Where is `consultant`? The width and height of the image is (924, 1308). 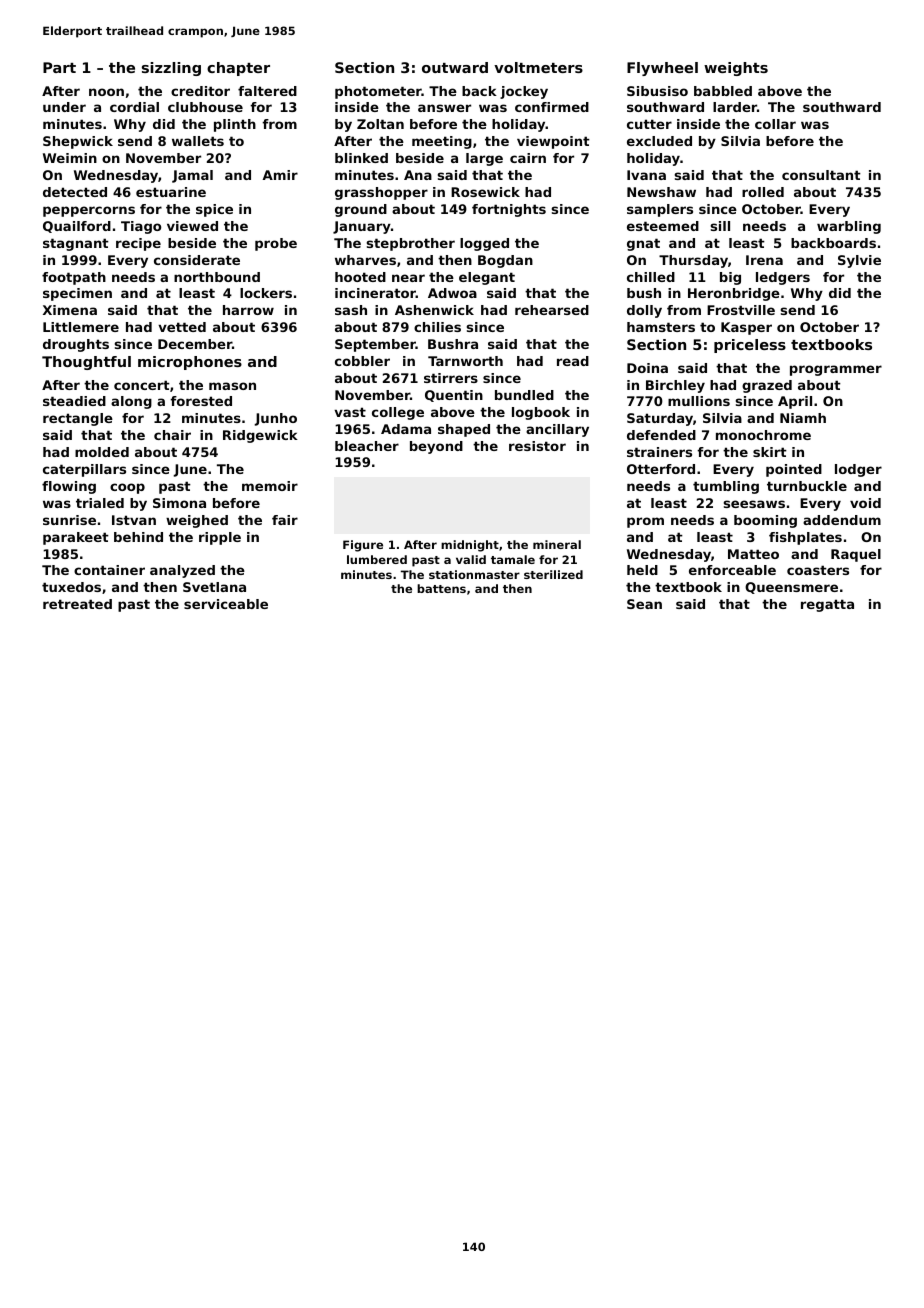 consultant is located at coordinates (821, 175).
